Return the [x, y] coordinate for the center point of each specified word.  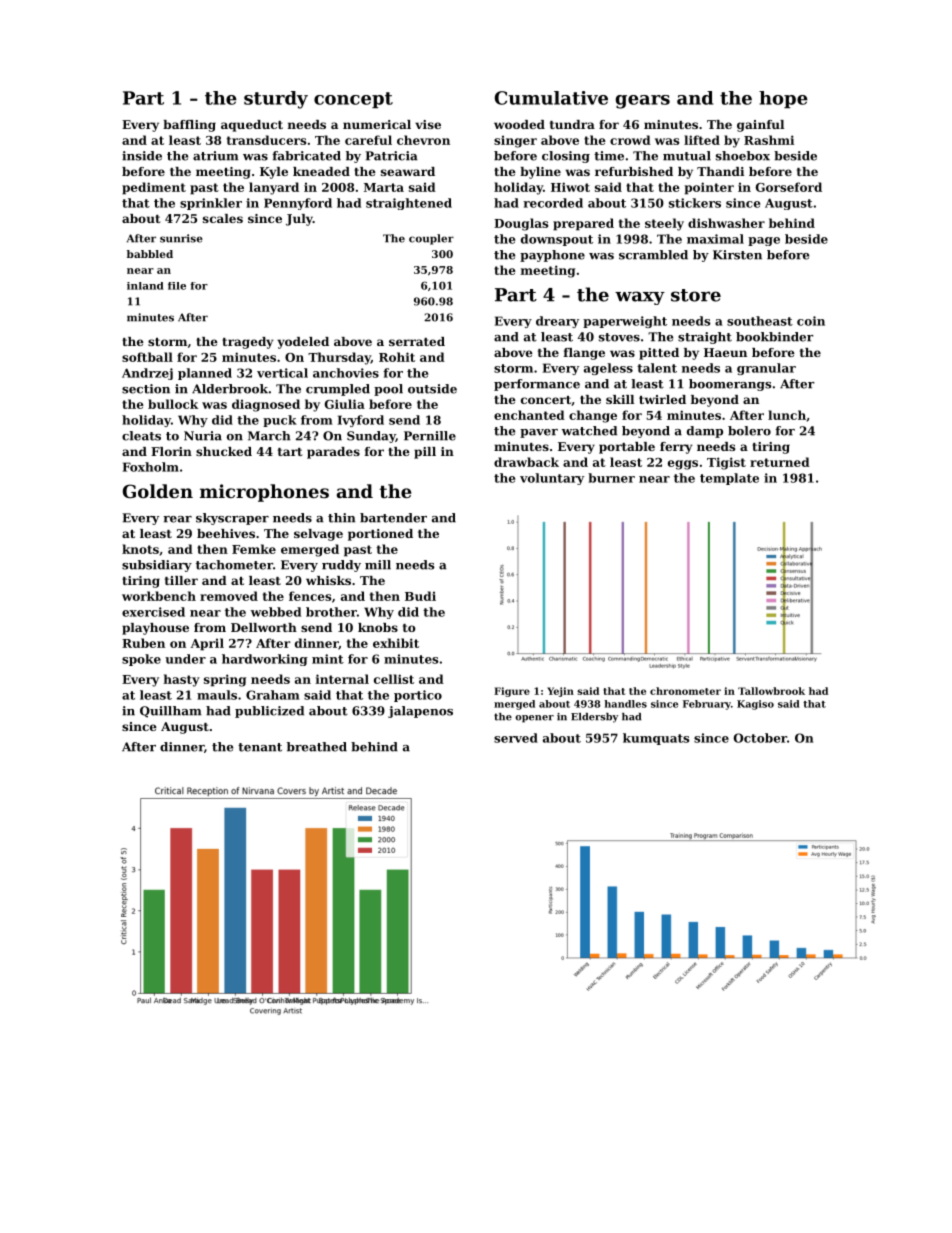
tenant [260, 747]
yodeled [303, 343]
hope [783, 99]
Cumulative [551, 98]
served [516, 738]
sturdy [276, 100]
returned [780, 462]
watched [589, 431]
